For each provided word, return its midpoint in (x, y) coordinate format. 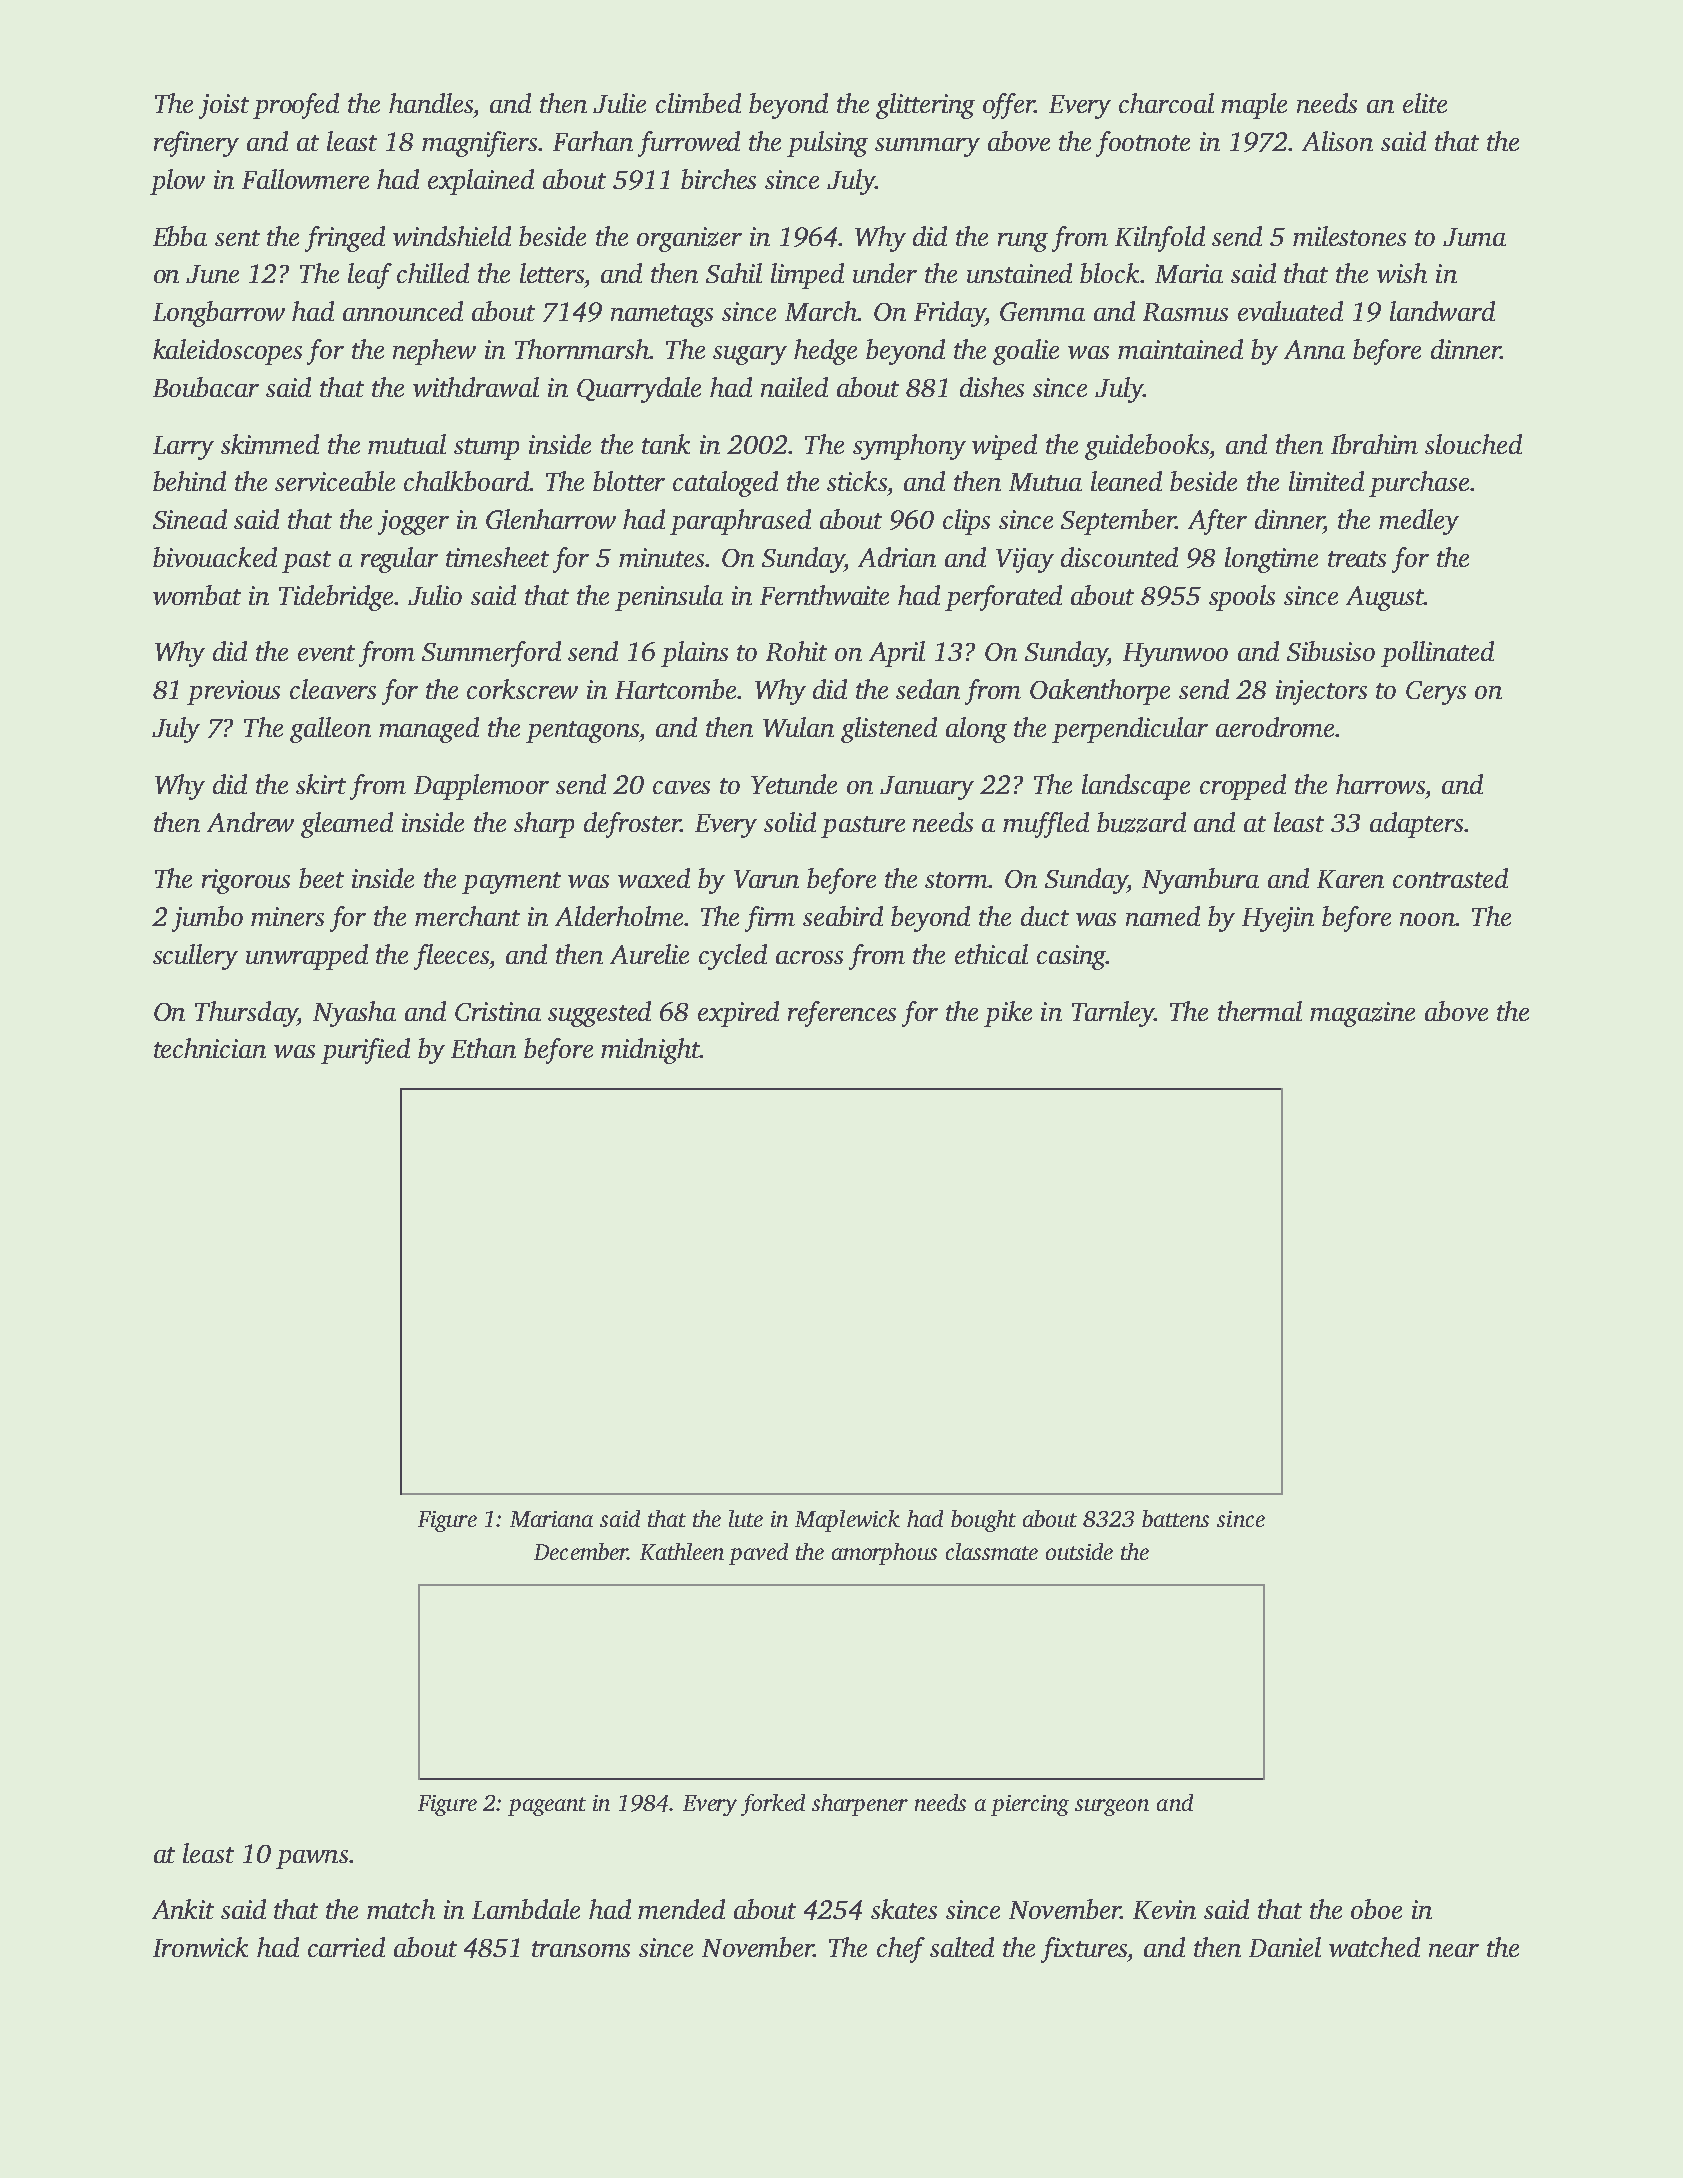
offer (1009, 106)
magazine (1362, 1014)
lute (746, 1518)
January (927, 788)
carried (346, 1947)
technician (210, 1048)
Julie (619, 103)
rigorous (246, 881)
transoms (581, 1949)
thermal (1260, 1011)
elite (1425, 103)
